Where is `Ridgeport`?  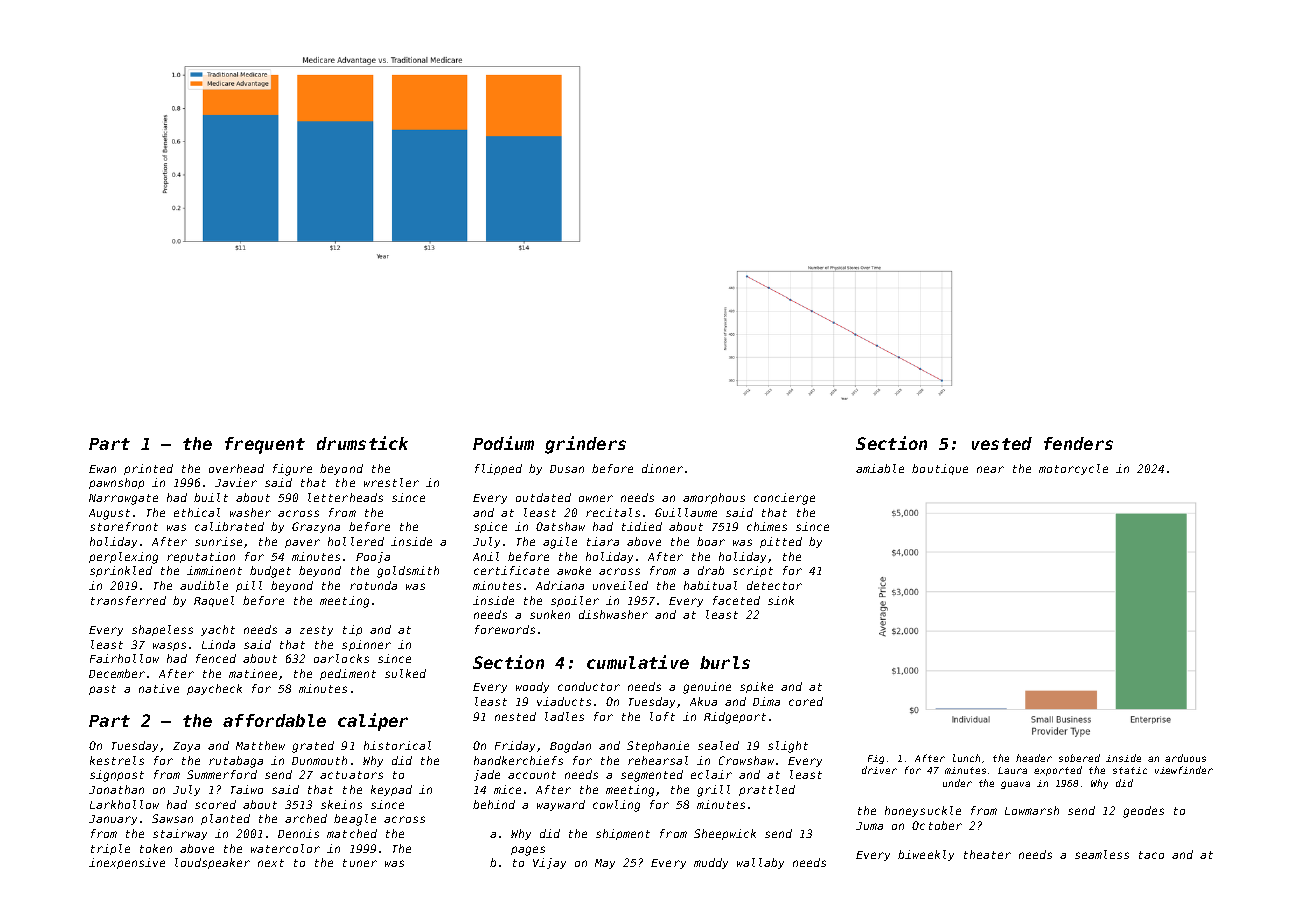 Ridgeport is located at coordinates (735, 718).
